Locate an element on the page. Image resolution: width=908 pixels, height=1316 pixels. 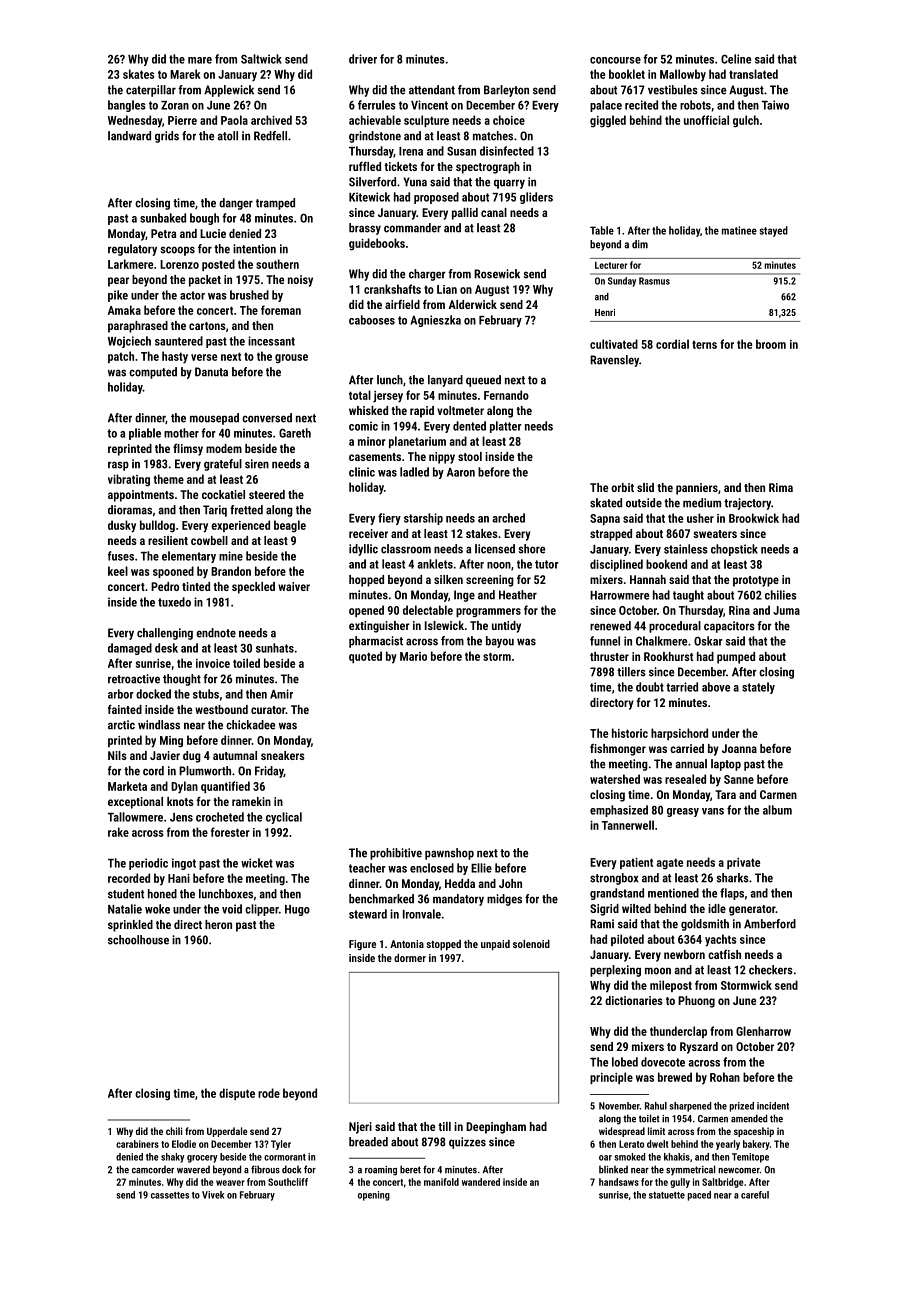
gulch is located at coordinates (746, 121).
